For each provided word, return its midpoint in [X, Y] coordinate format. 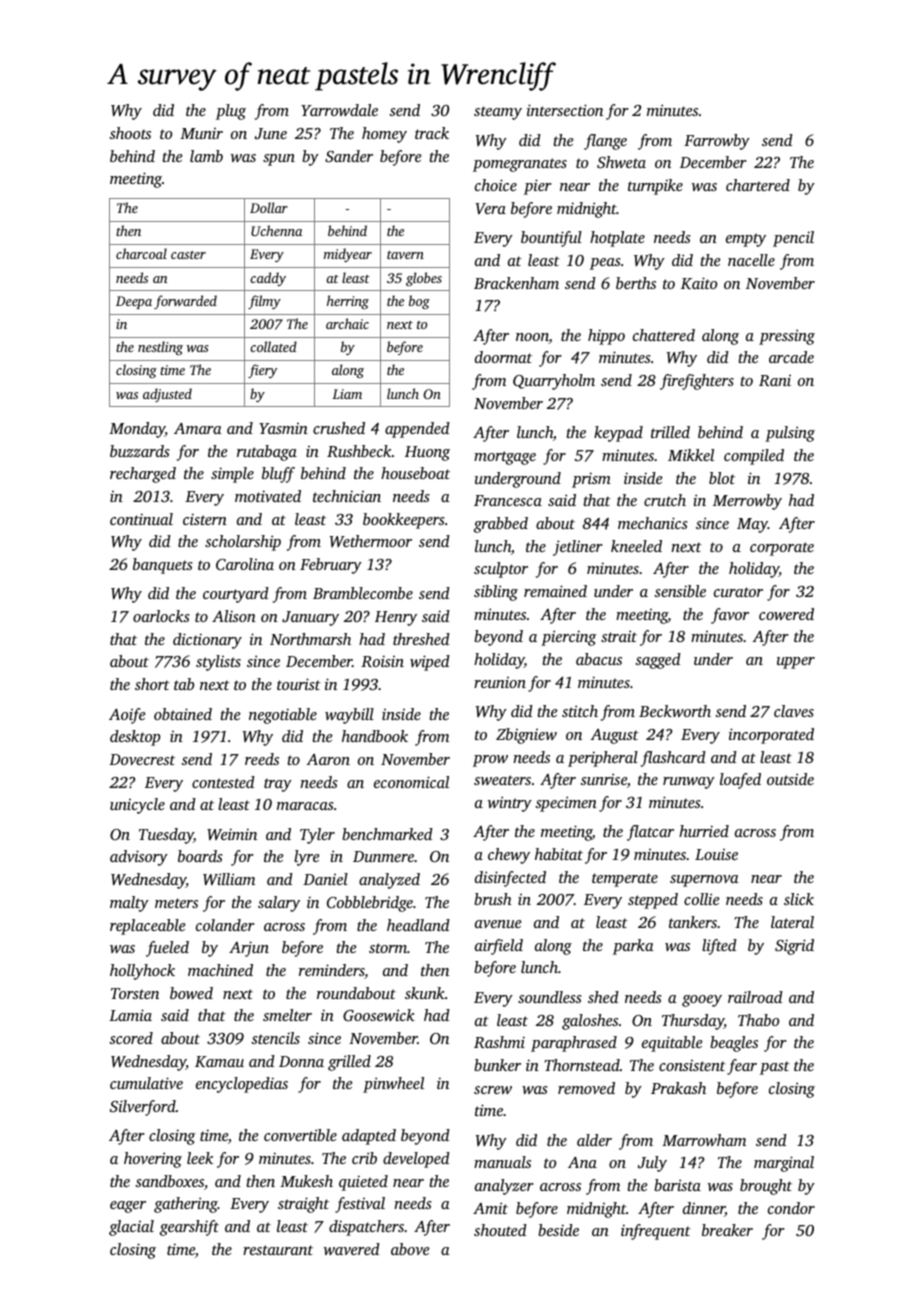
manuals [502, 1162]
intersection [565, 110]
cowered [786, 614]
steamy [498, 113]
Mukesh [306, 1181]
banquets [162, 566]
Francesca [508, 500]
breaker [727, 1230]
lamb [206, 156]
